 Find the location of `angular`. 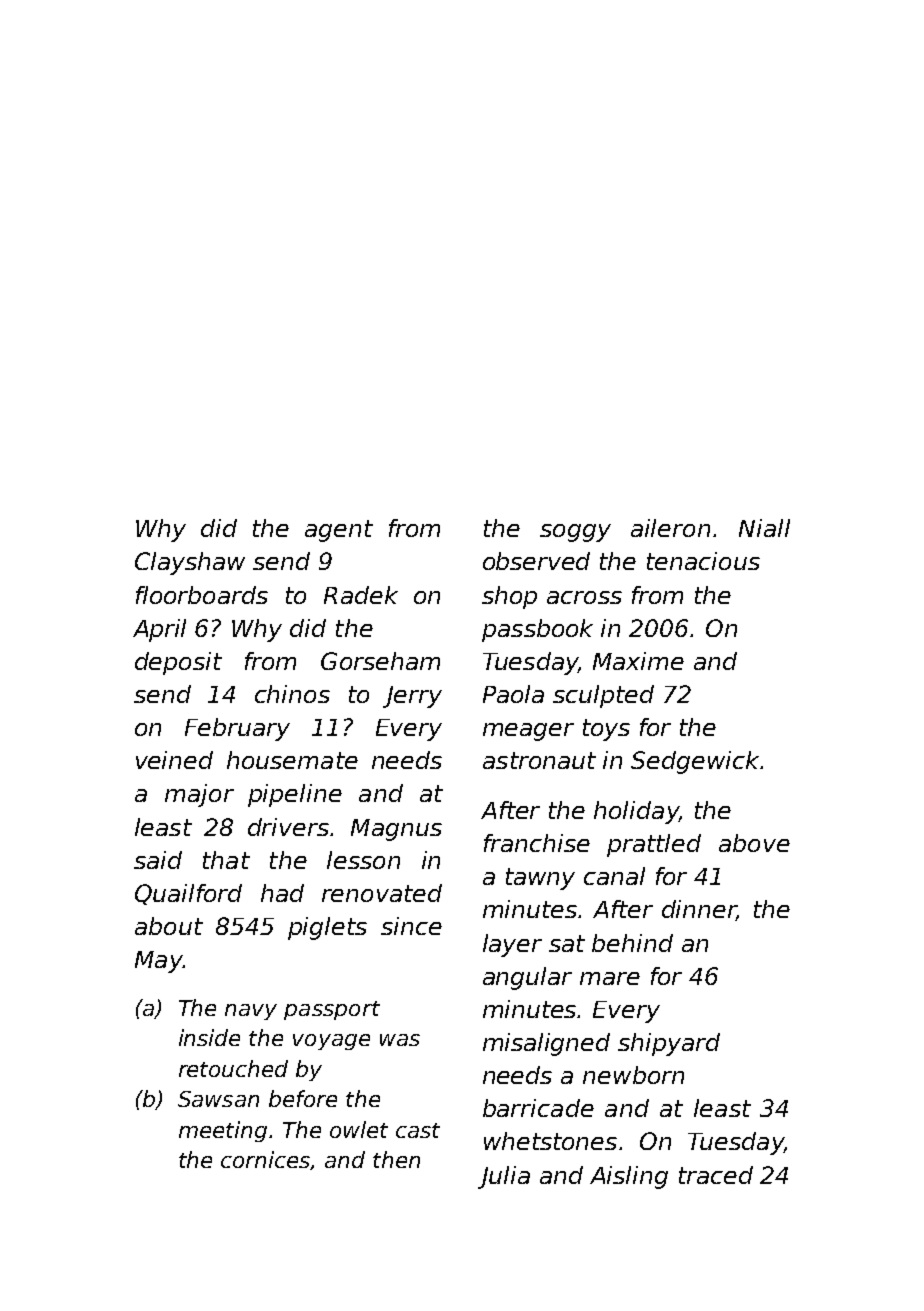

angular is located at coordinates (527, 978).
